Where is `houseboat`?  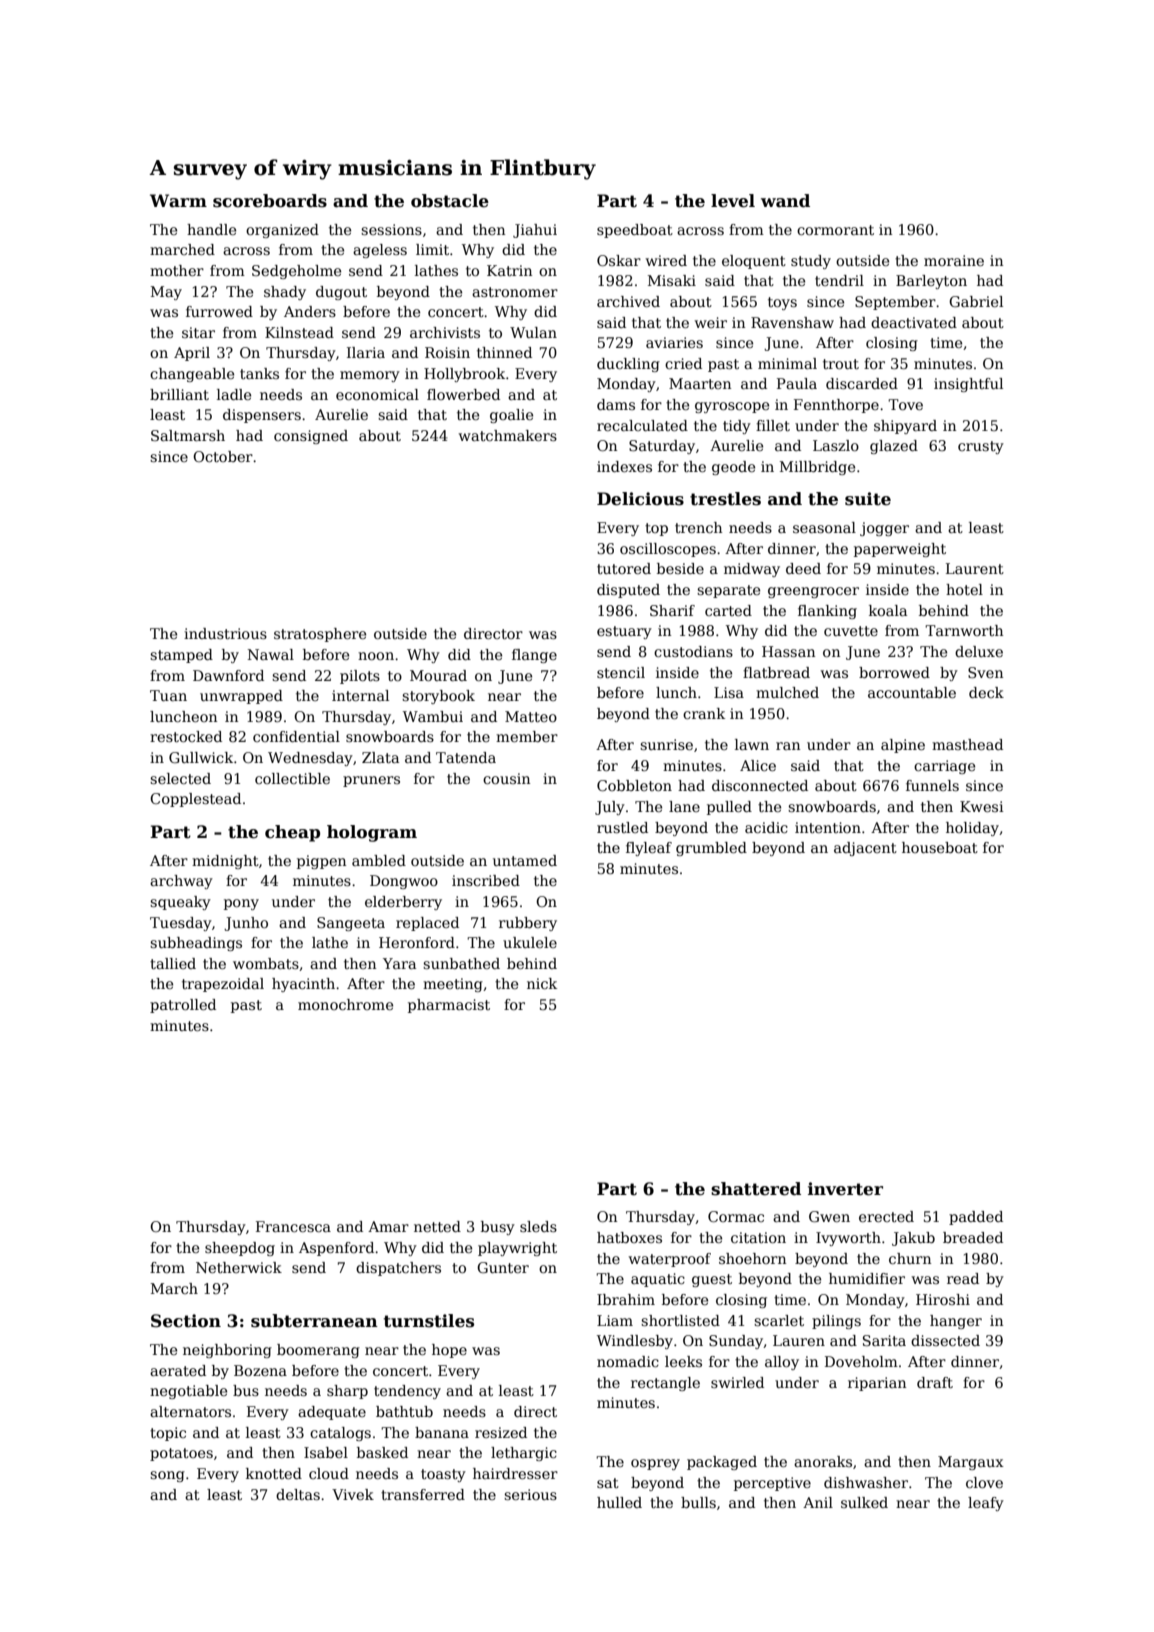 houseboat is located at coordinates (940, 847).
